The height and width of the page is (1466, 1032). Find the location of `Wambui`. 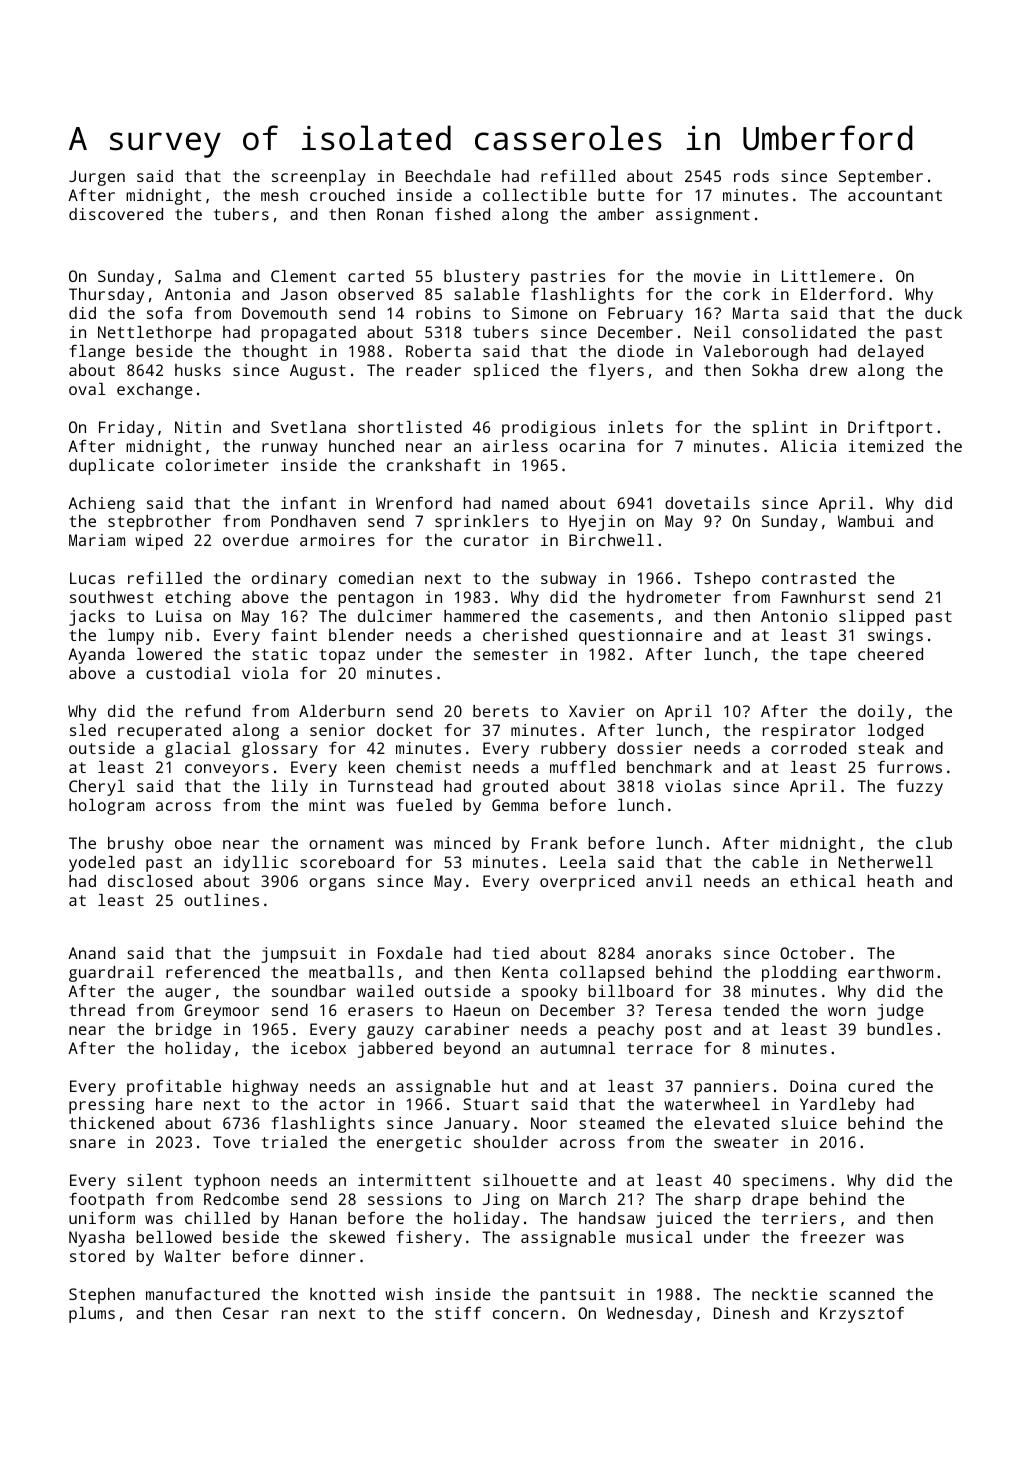

Wambui is located at coordinates (866, 521).
